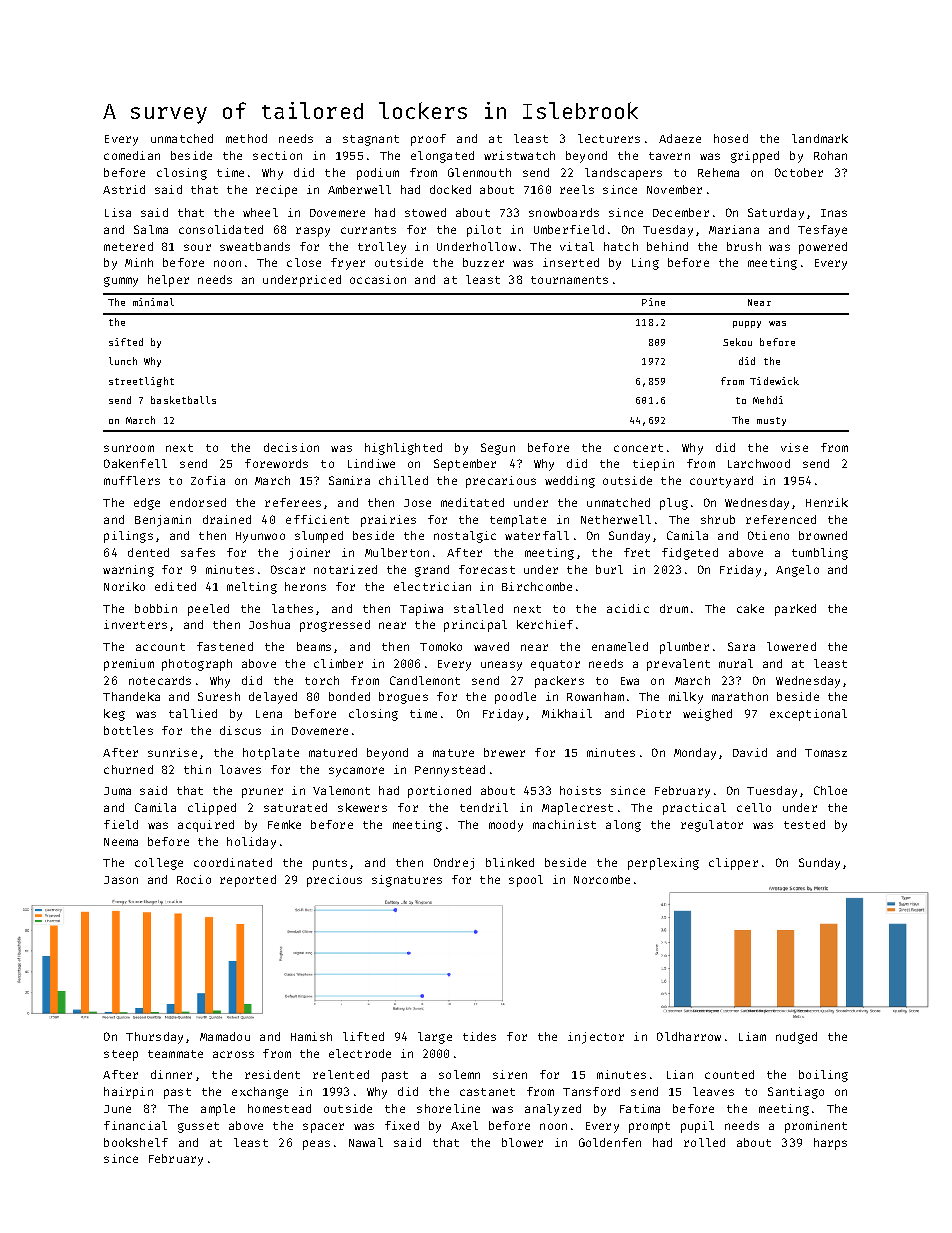  Describe the element at coordinates (128, 1093) in the screenshot. I see `hairpin` at that location.
